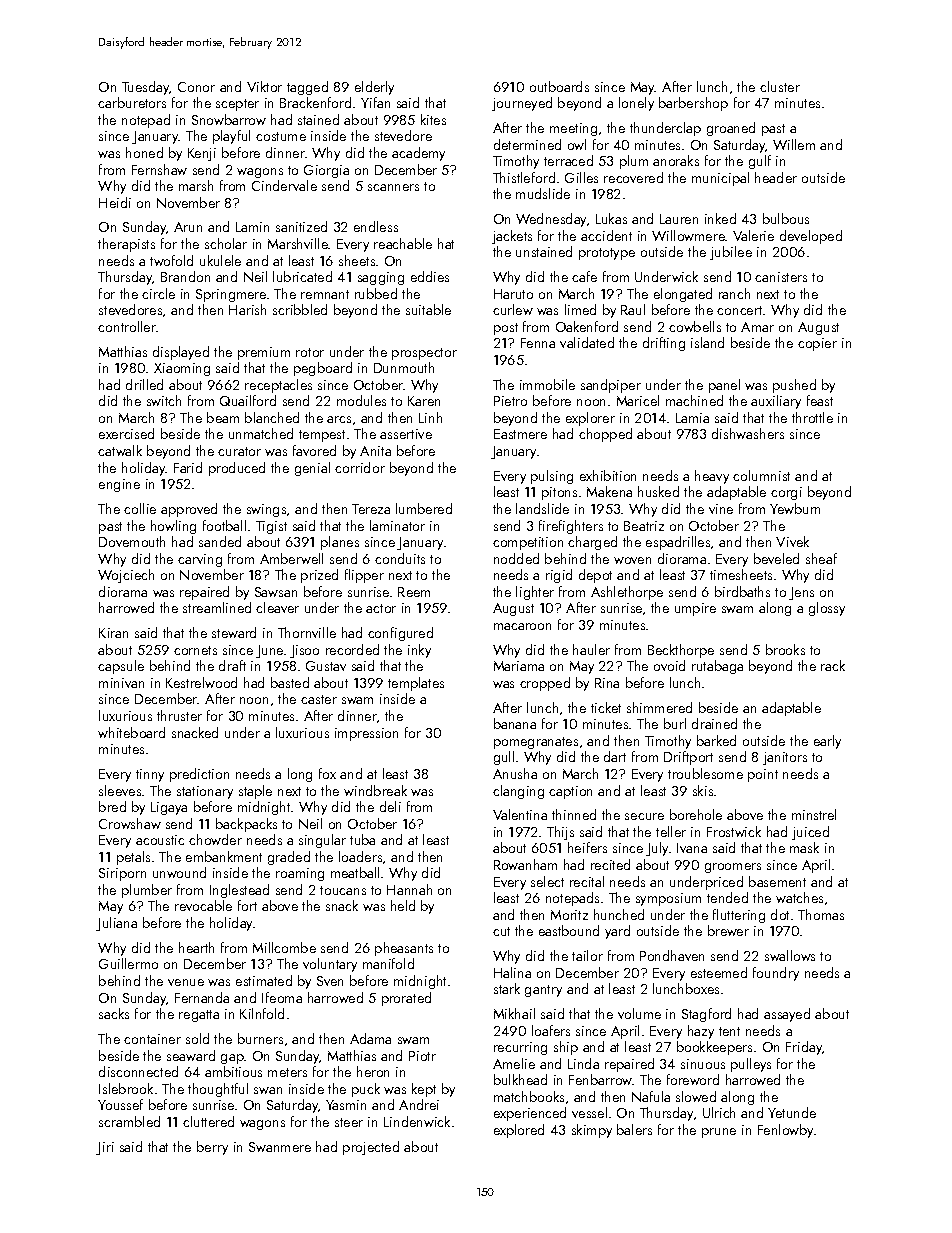 This screenshot has height=1233, width=952. Describe the element at coordinates (827, 609) in the screenshot. I see `glossy` at that location.
